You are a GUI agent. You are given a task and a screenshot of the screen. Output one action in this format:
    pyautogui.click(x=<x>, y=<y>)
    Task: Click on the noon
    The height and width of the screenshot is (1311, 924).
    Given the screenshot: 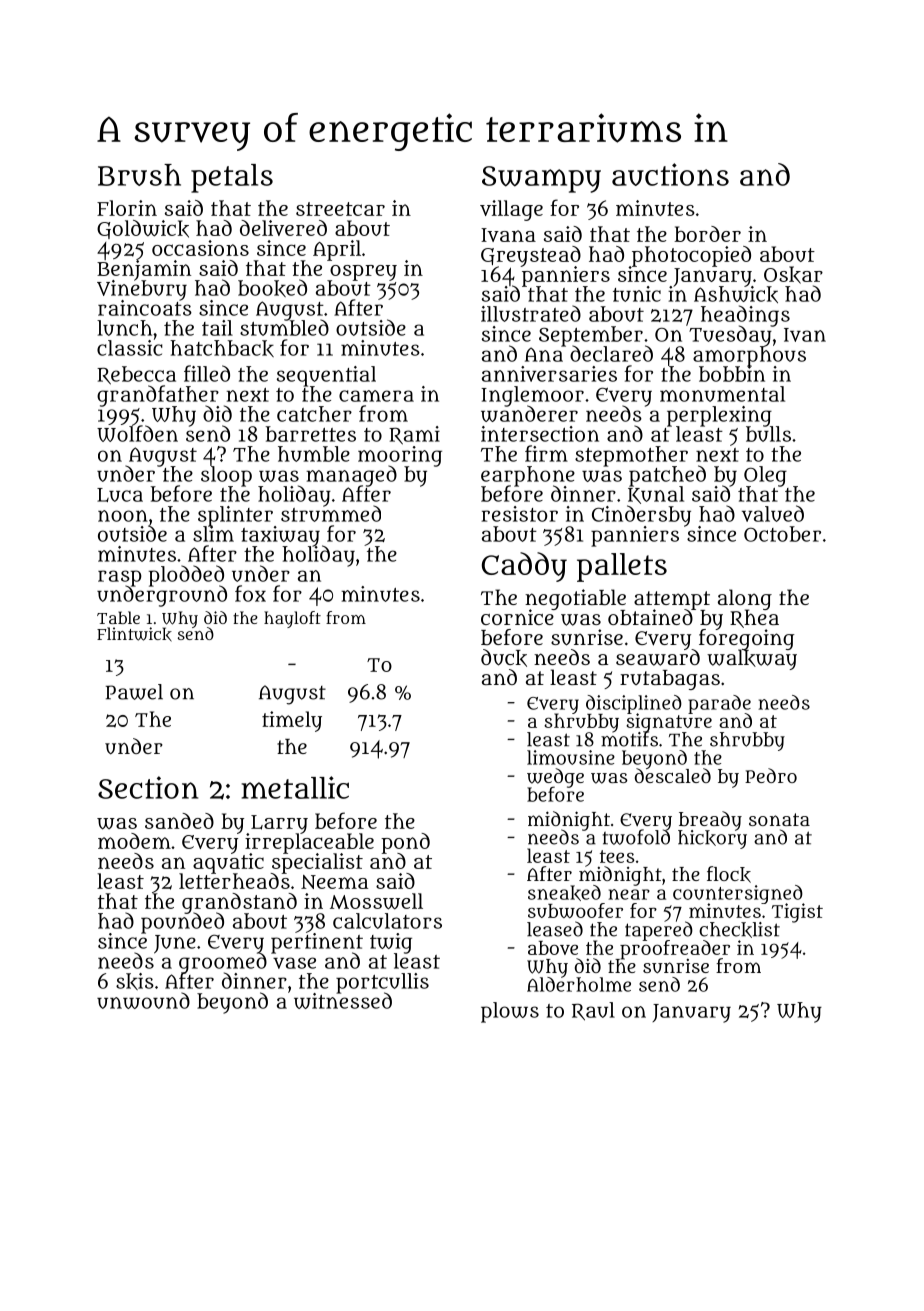 What is the action you would take?
    pyautogui.click(x=123, y=516)
